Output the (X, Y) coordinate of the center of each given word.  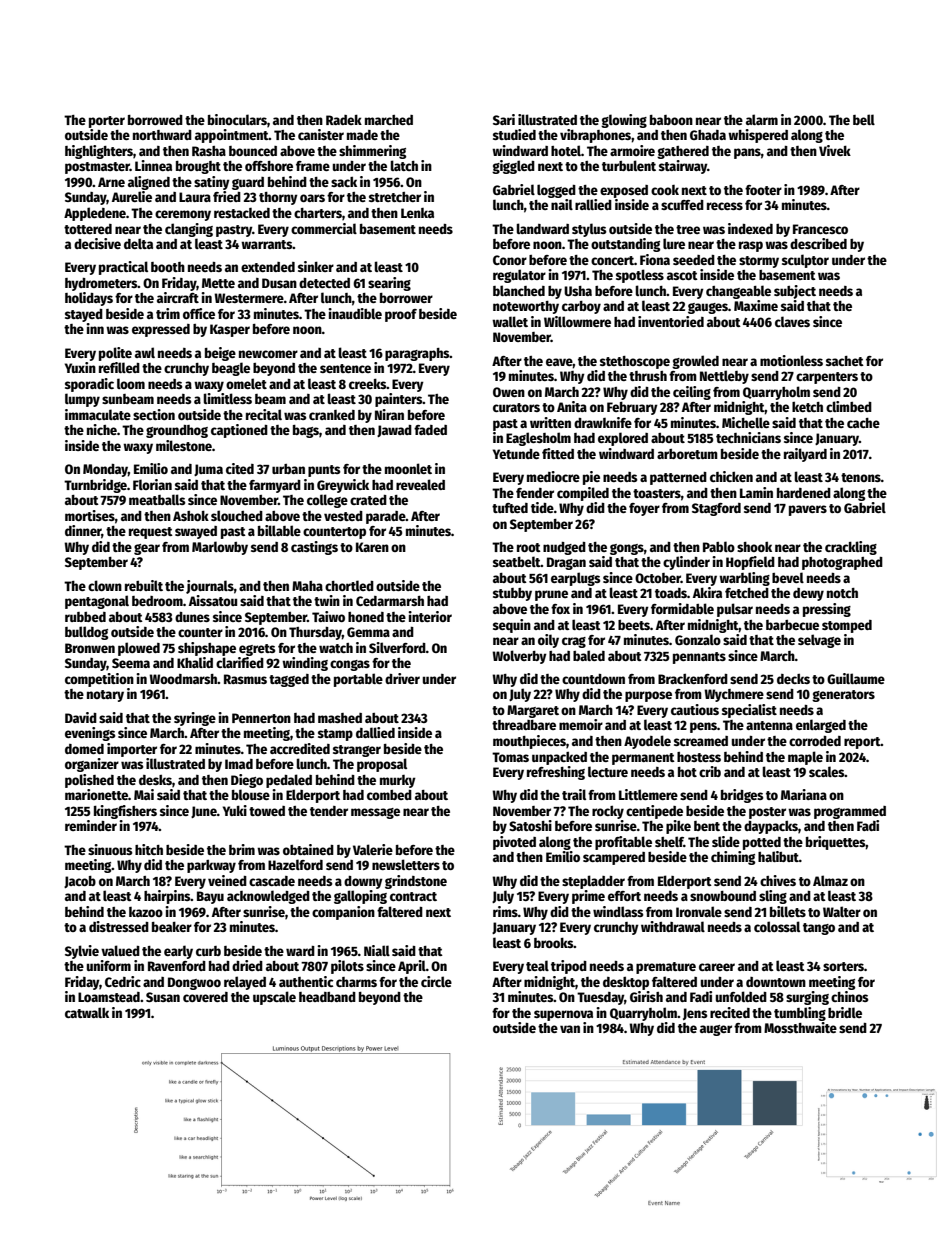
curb (208, 951)
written (550, 422)
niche (102, 429)
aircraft (178, 297)
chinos (850, 996)
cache (863, 423)
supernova (563, 1015)
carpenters (827, 378)
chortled (349, 585)
